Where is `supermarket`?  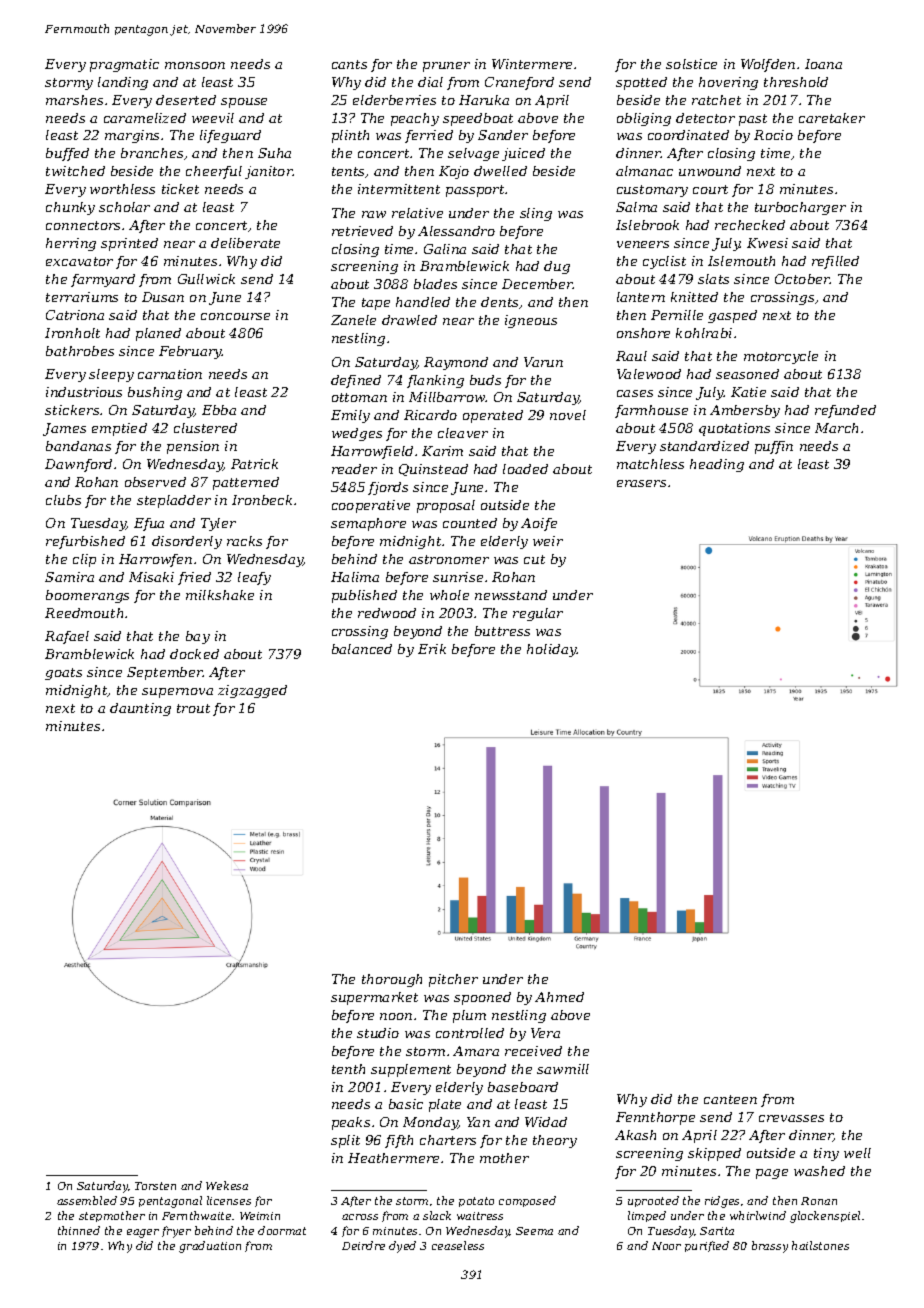
supermarket is located at coordinates (374, 998).
